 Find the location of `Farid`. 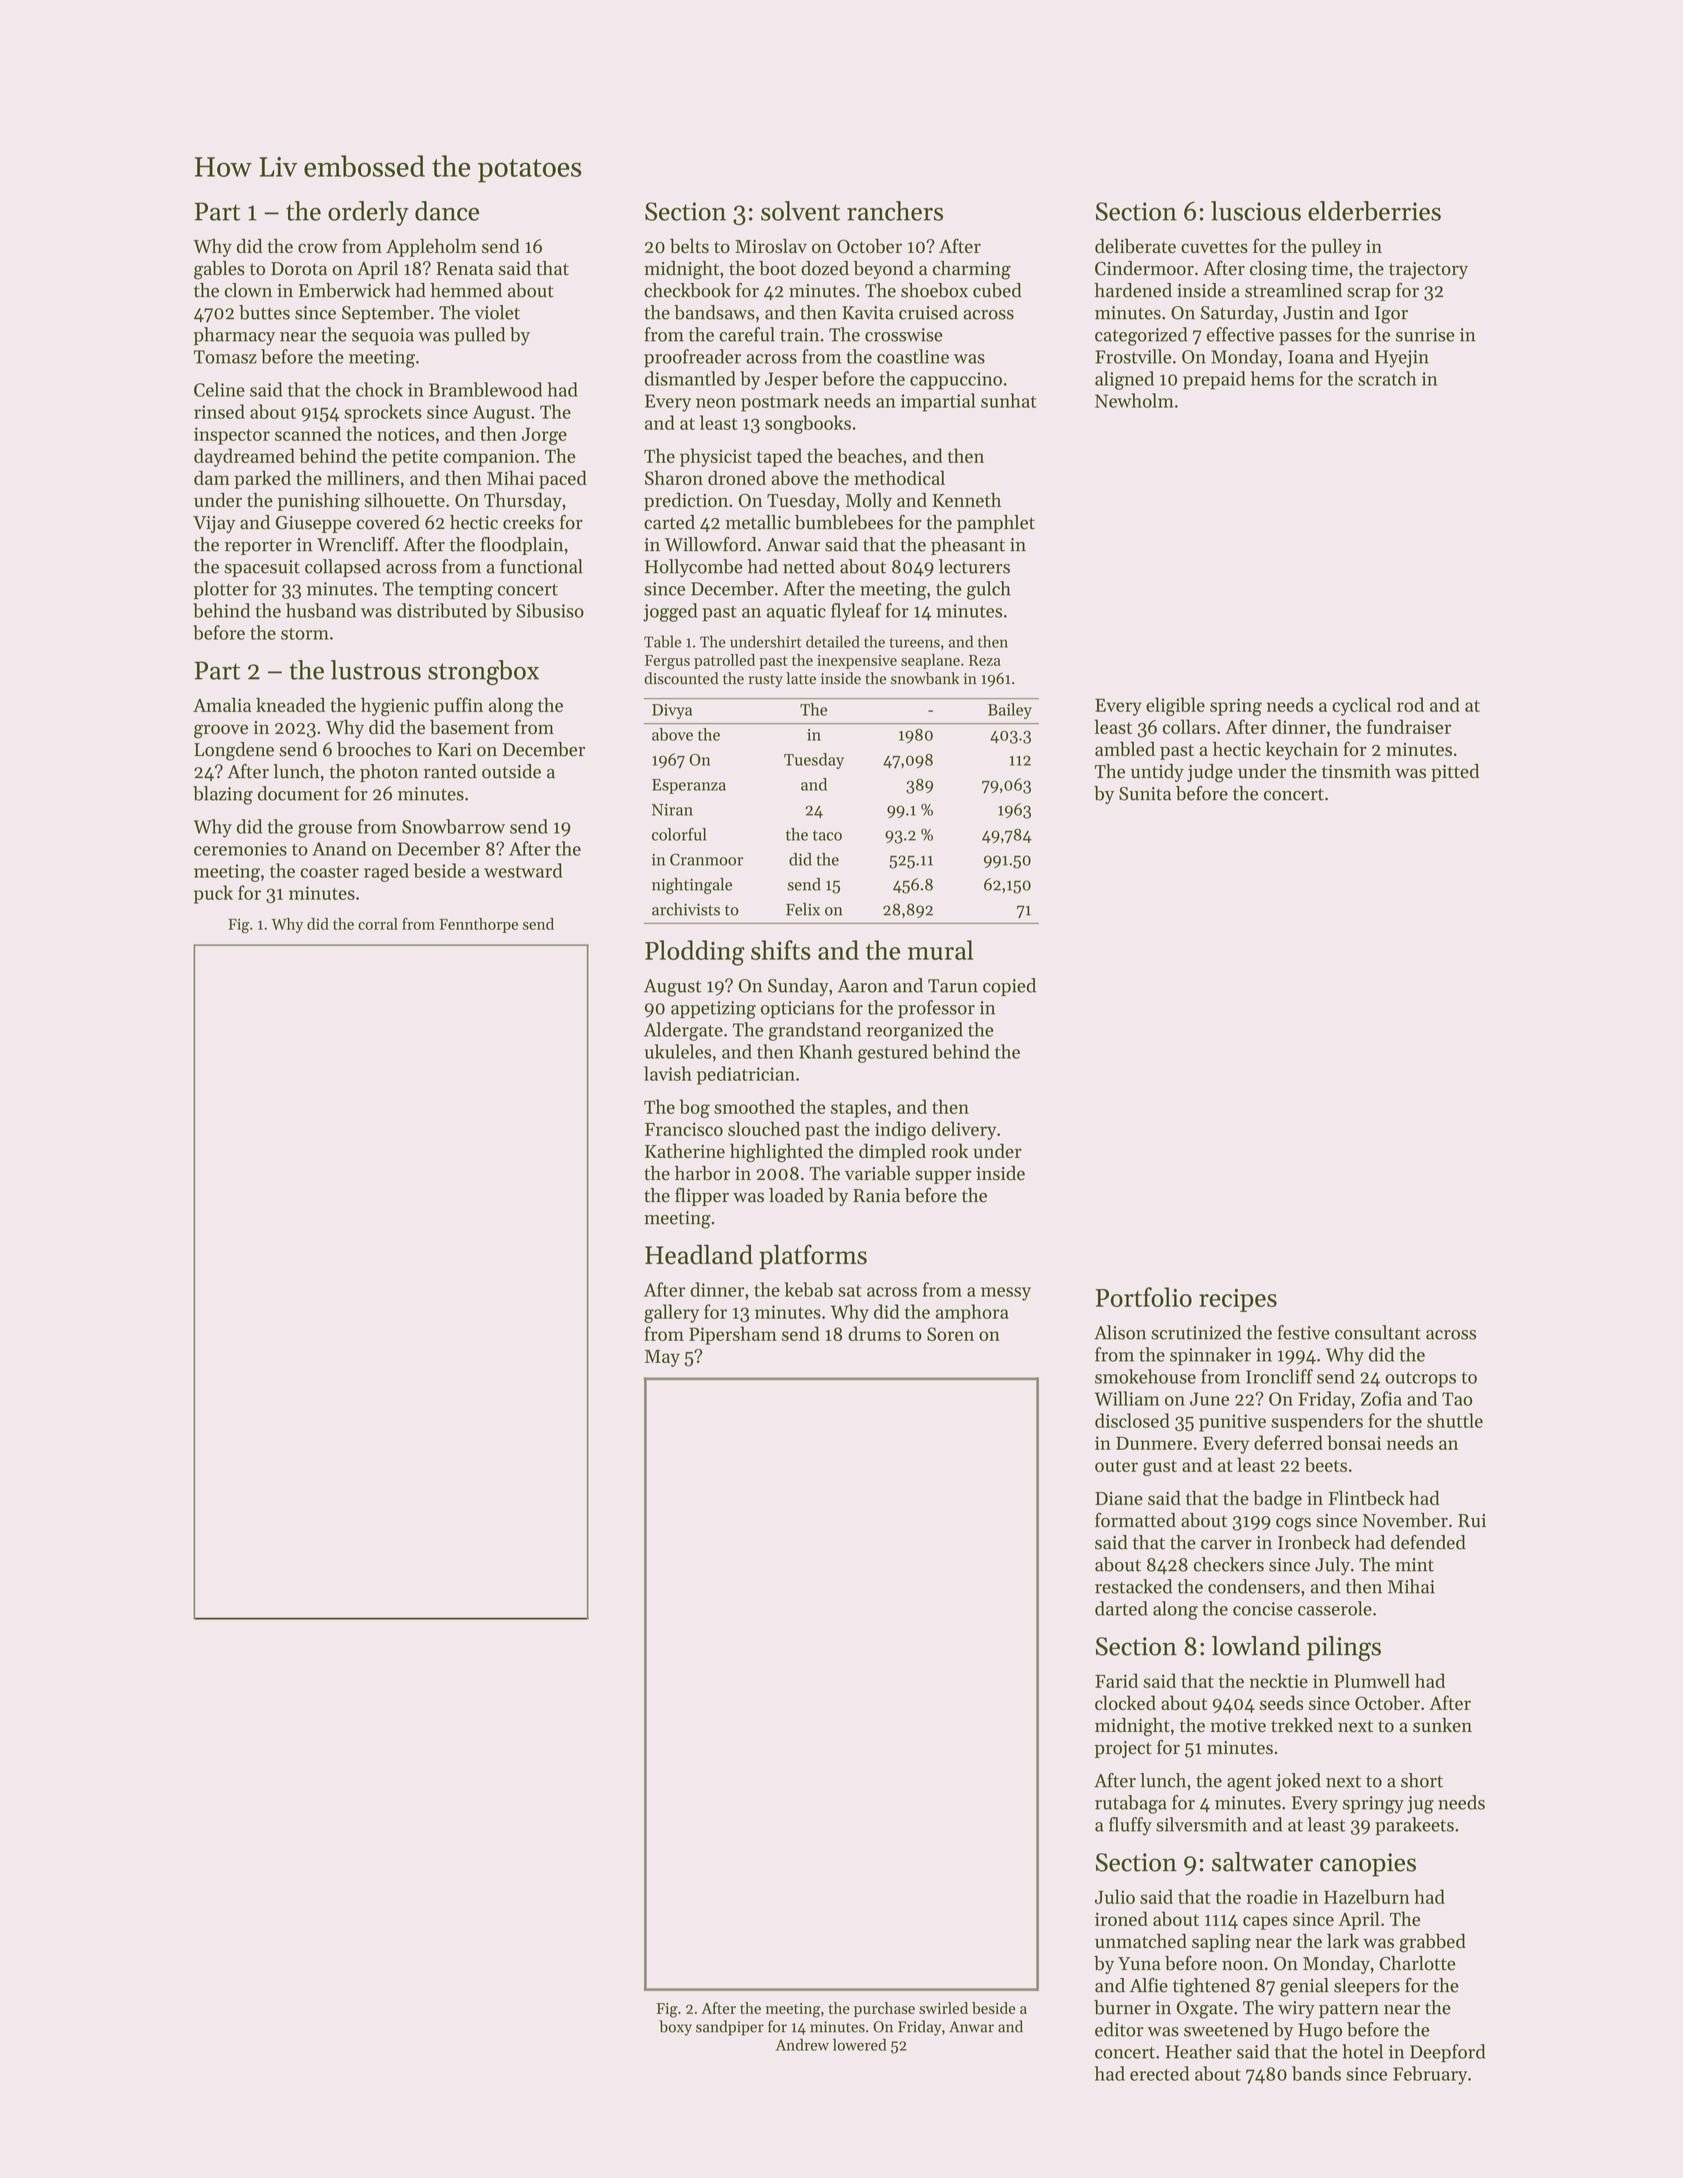

Farid is located at coordinates (1116, 1680).
